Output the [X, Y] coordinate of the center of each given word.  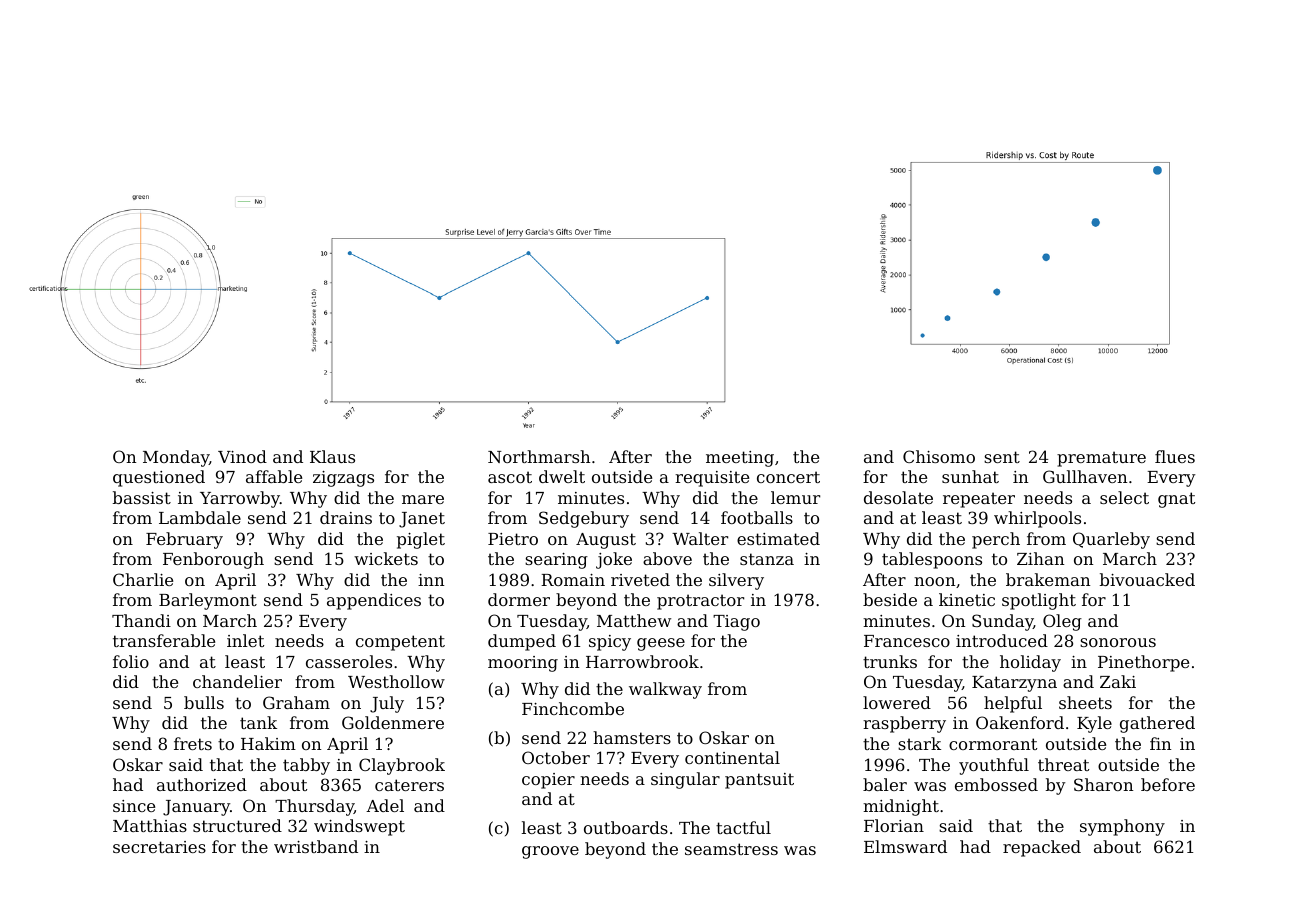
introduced [1002, 640]
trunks [890, 661]
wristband [316, 846]
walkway [665, 690]
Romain [573, 580]
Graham [296, 702]
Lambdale [200, 517]
